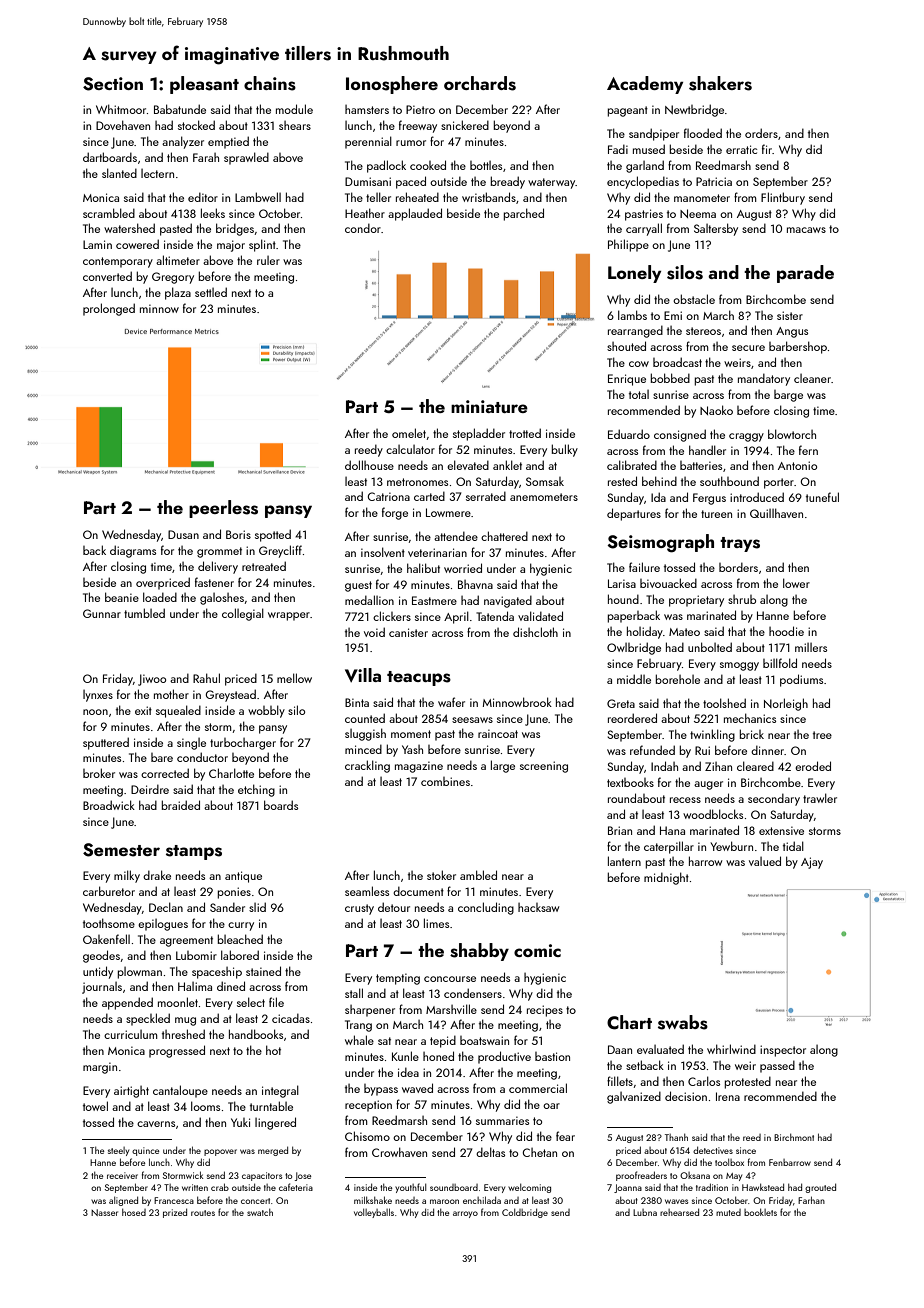  What do you see at coordinates (218, 567) in the page?
I see `delivery` at bounding box center [218, 567].
